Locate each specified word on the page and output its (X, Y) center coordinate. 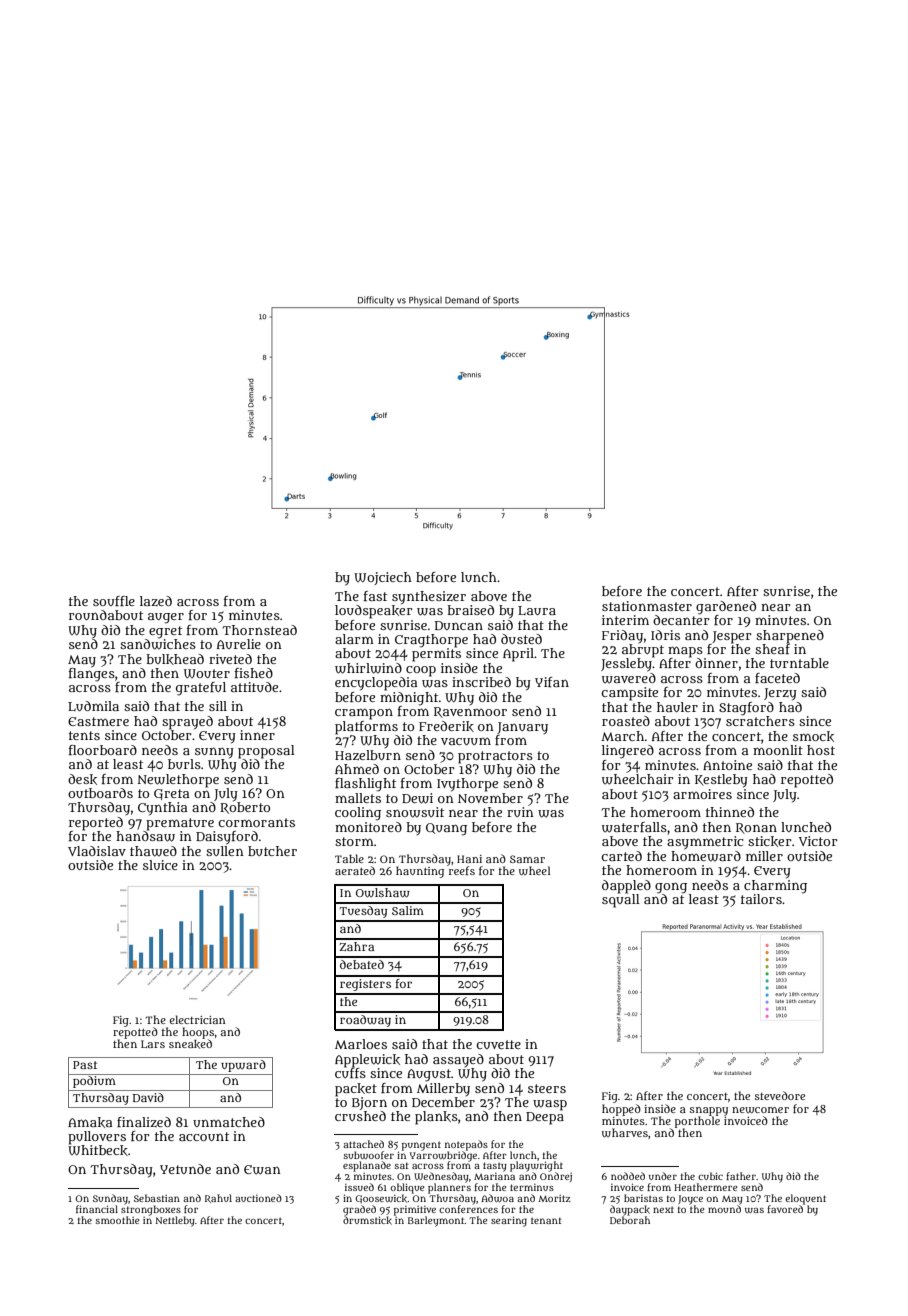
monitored (368, 827)
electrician (197, 1019)
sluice (160, 865)
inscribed (481, 682)
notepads (466, 1145)
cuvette (498, 1044)
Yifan (552, 682)
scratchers (760, 721)
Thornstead (260, 630)
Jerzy (780, 694)
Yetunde (185, 1169)
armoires (702, 794)
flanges (92, 674)
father (741, 1176)
